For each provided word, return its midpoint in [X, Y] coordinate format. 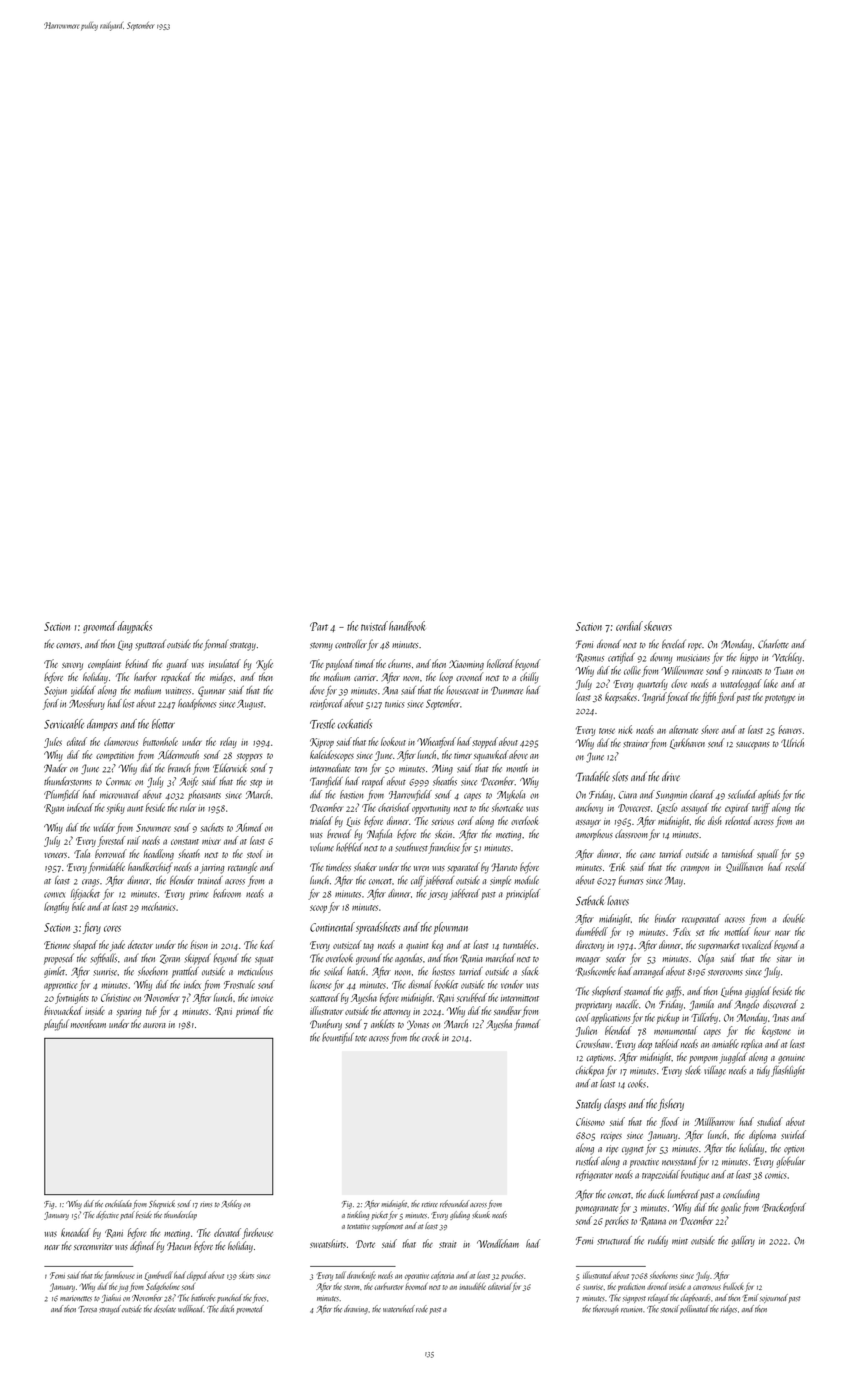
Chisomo [590, 1121]
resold [795, 866]
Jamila [701, 1005]
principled [523, 894]
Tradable [593, 776]
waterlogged [741, 684]
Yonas [418, 1025]
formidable [106, 868]
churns [399, 663]
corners [68, 646]
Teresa [87, 1309]
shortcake [507, 807]
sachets [212, 827]
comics [776, 1176]
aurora [154, 1025]
